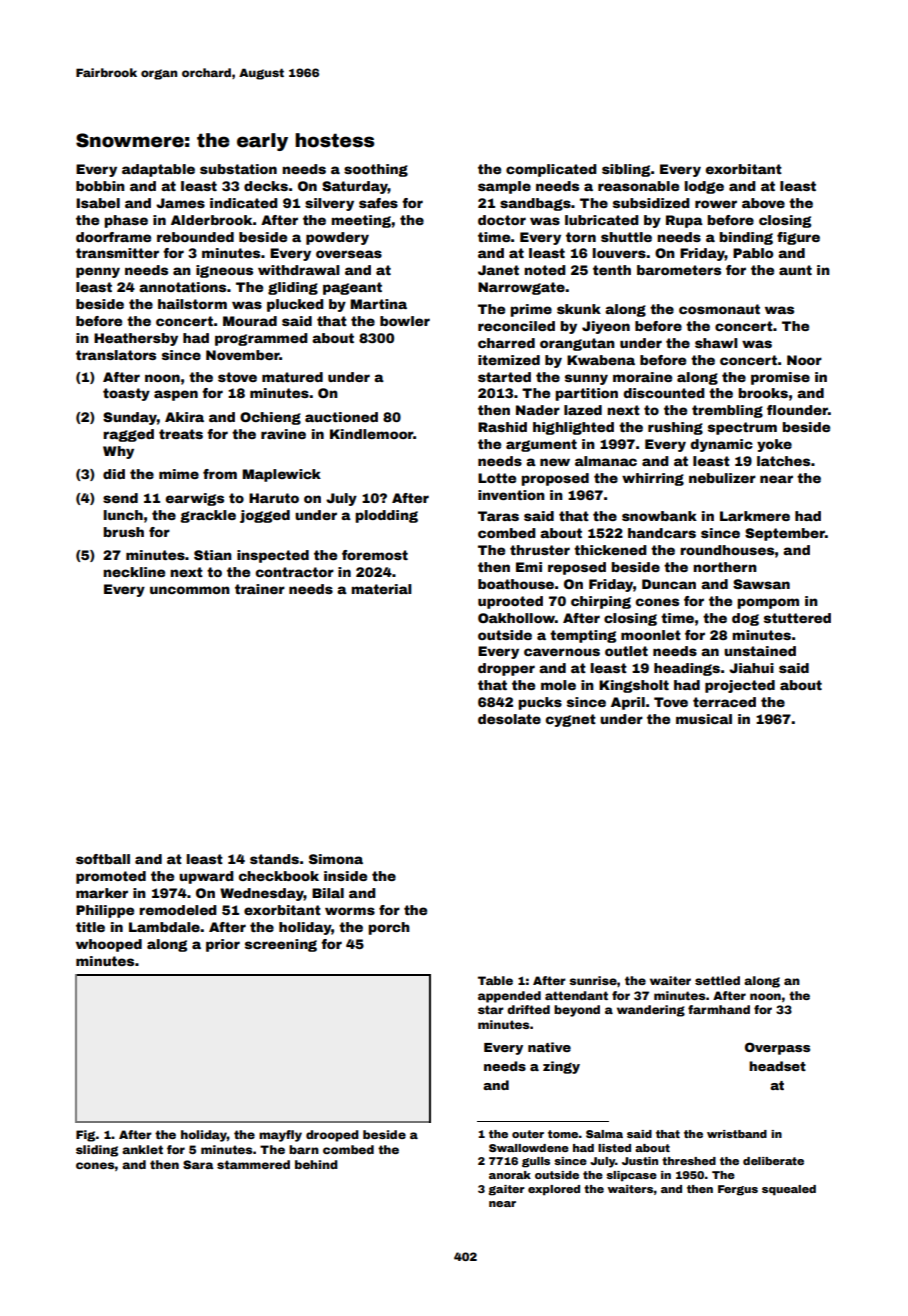 This screenshot has height=1316, width=908. Describe the element at coordinates (376, 170) in the screenshot. I see `soothing` at that location.
